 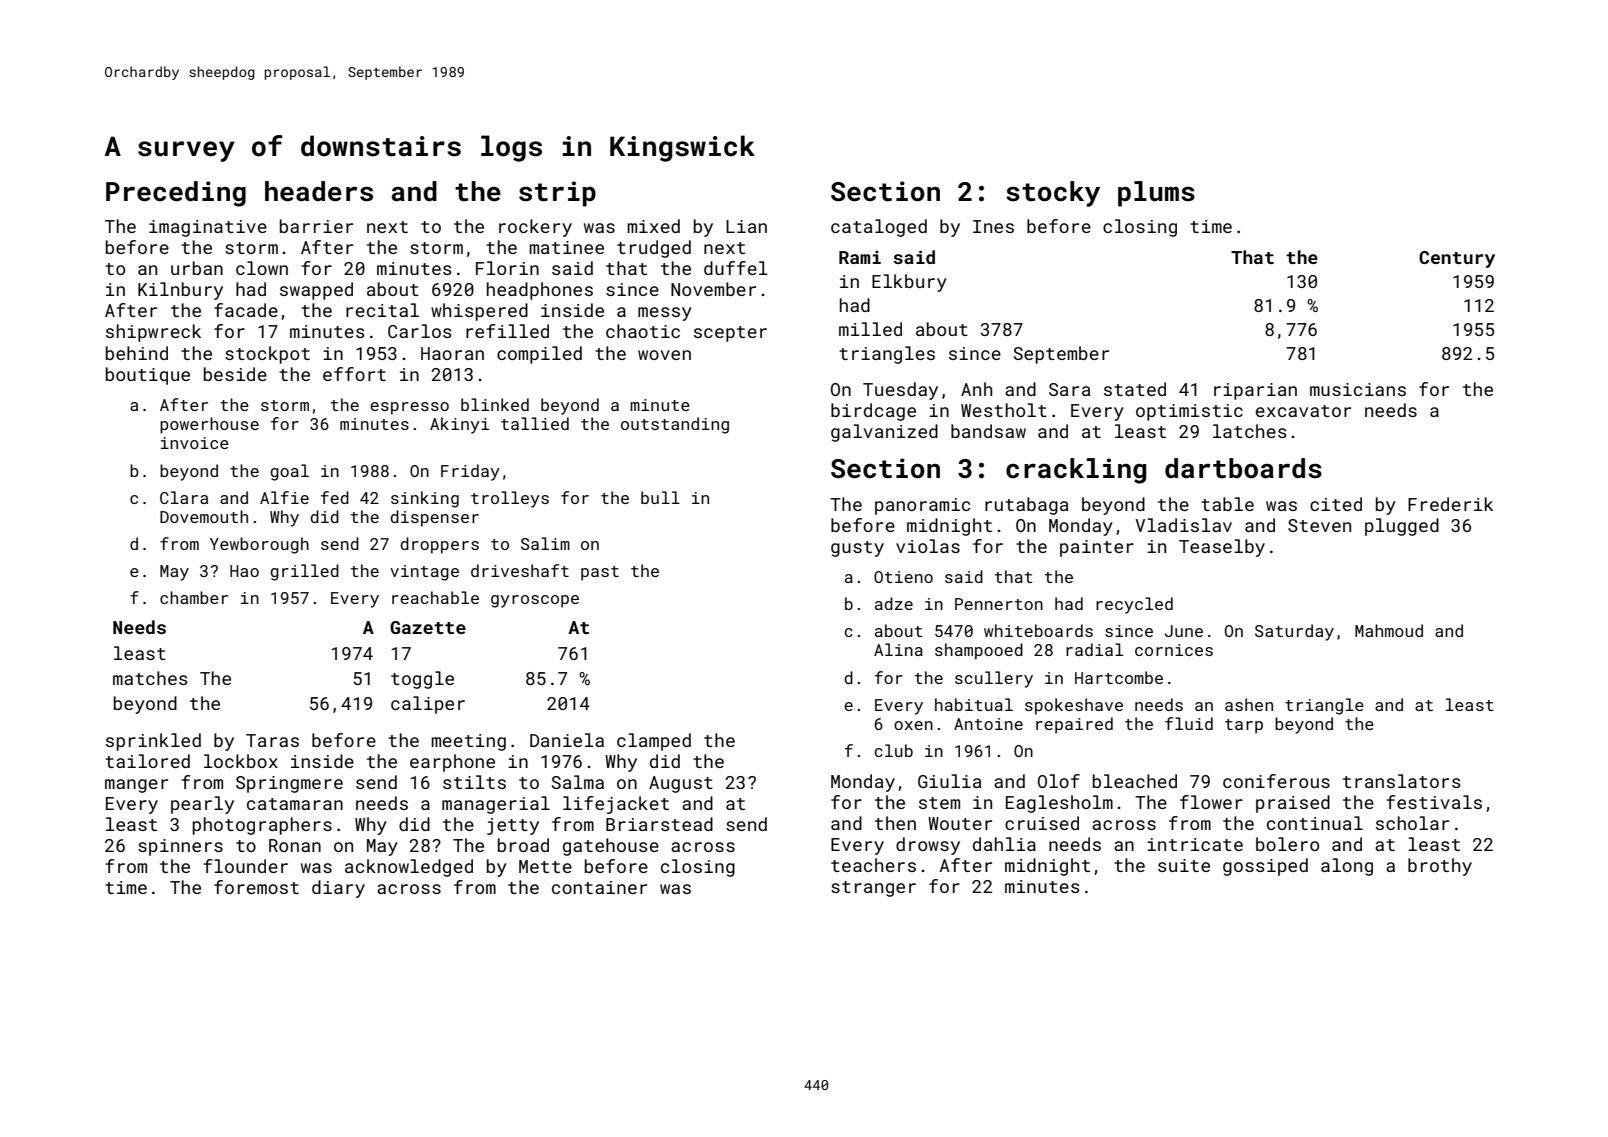 I want to click on stocky, so click(x=1053, y=194).
